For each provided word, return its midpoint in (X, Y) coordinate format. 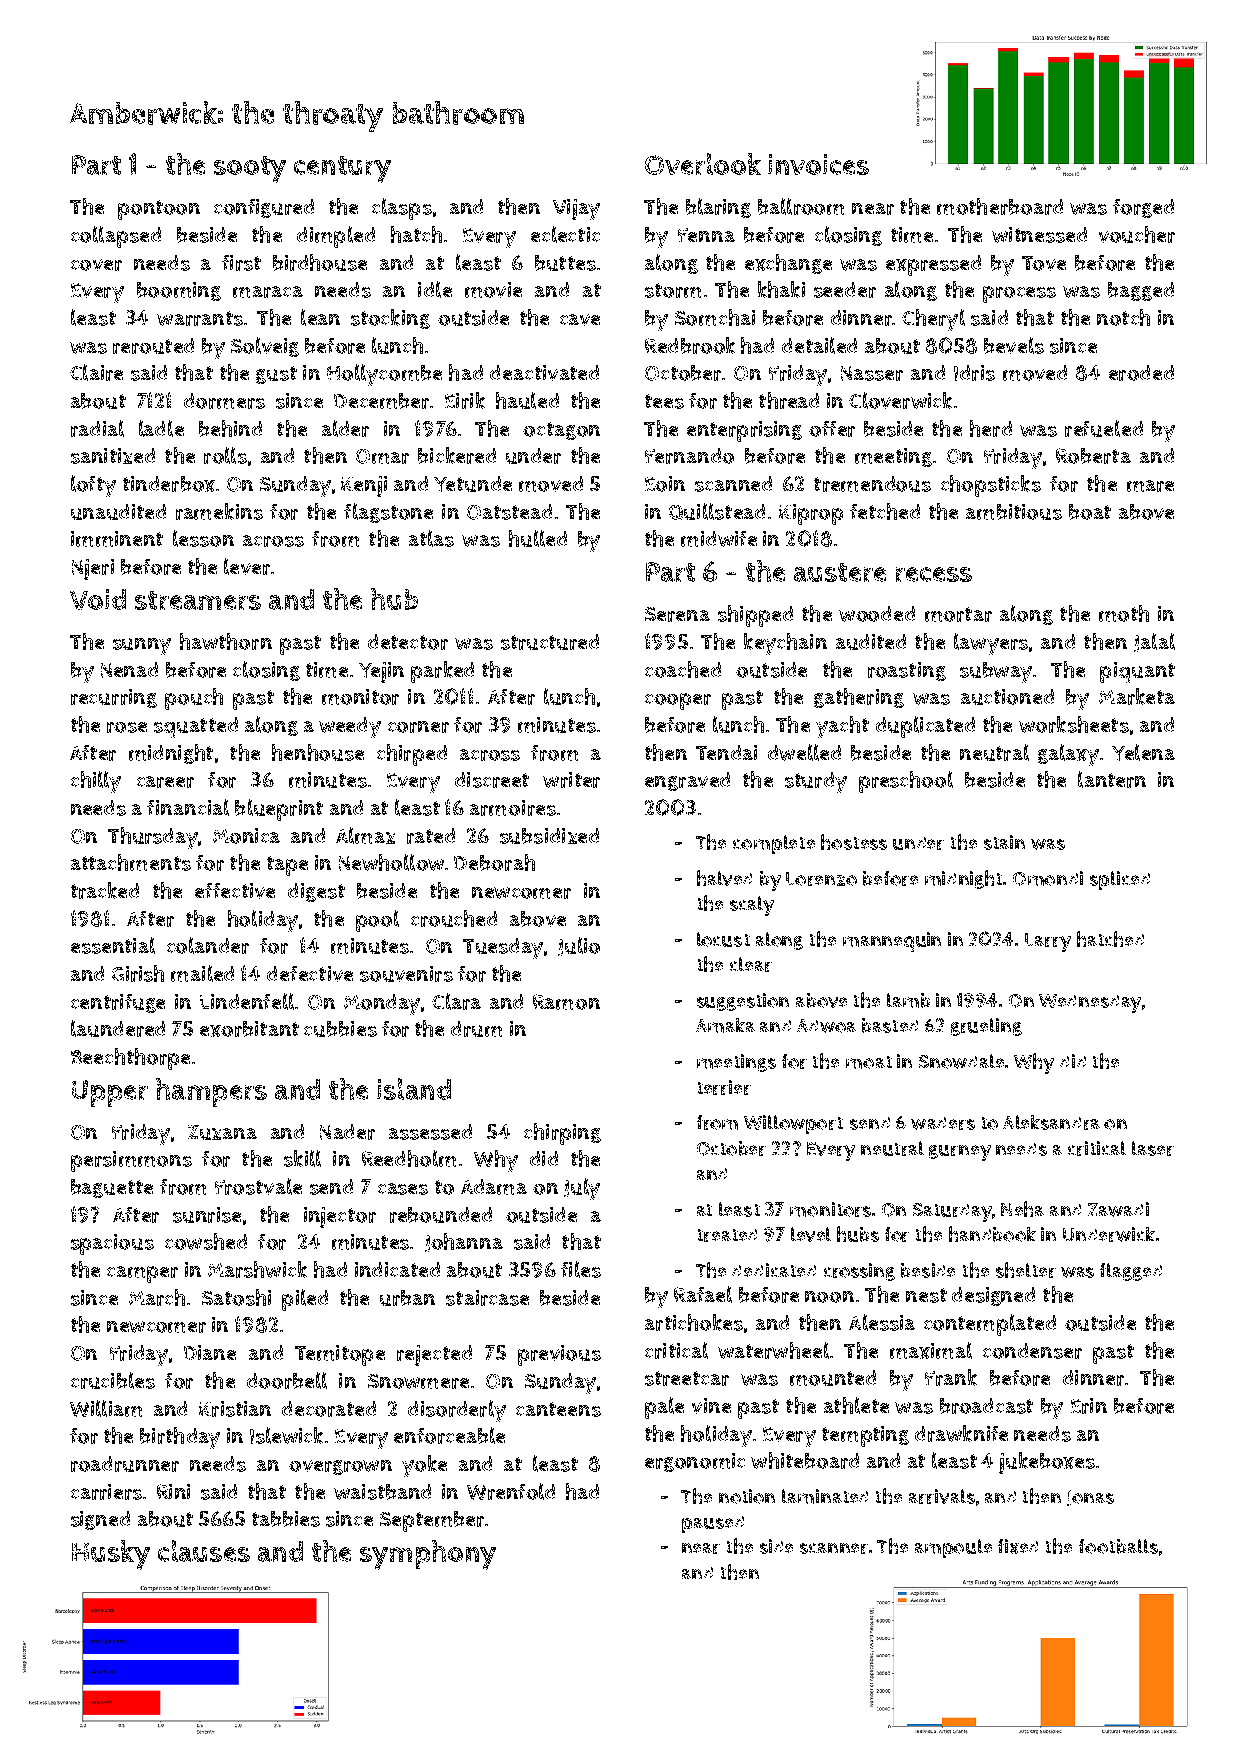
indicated (397, 1269)
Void (98, 599)
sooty (250, 169)
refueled (1104, 428)
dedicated (774, 1270)
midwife (719, 539)
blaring (718, 208)
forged (1143, 208)
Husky (111, 1555)
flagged (1131, 1272)
